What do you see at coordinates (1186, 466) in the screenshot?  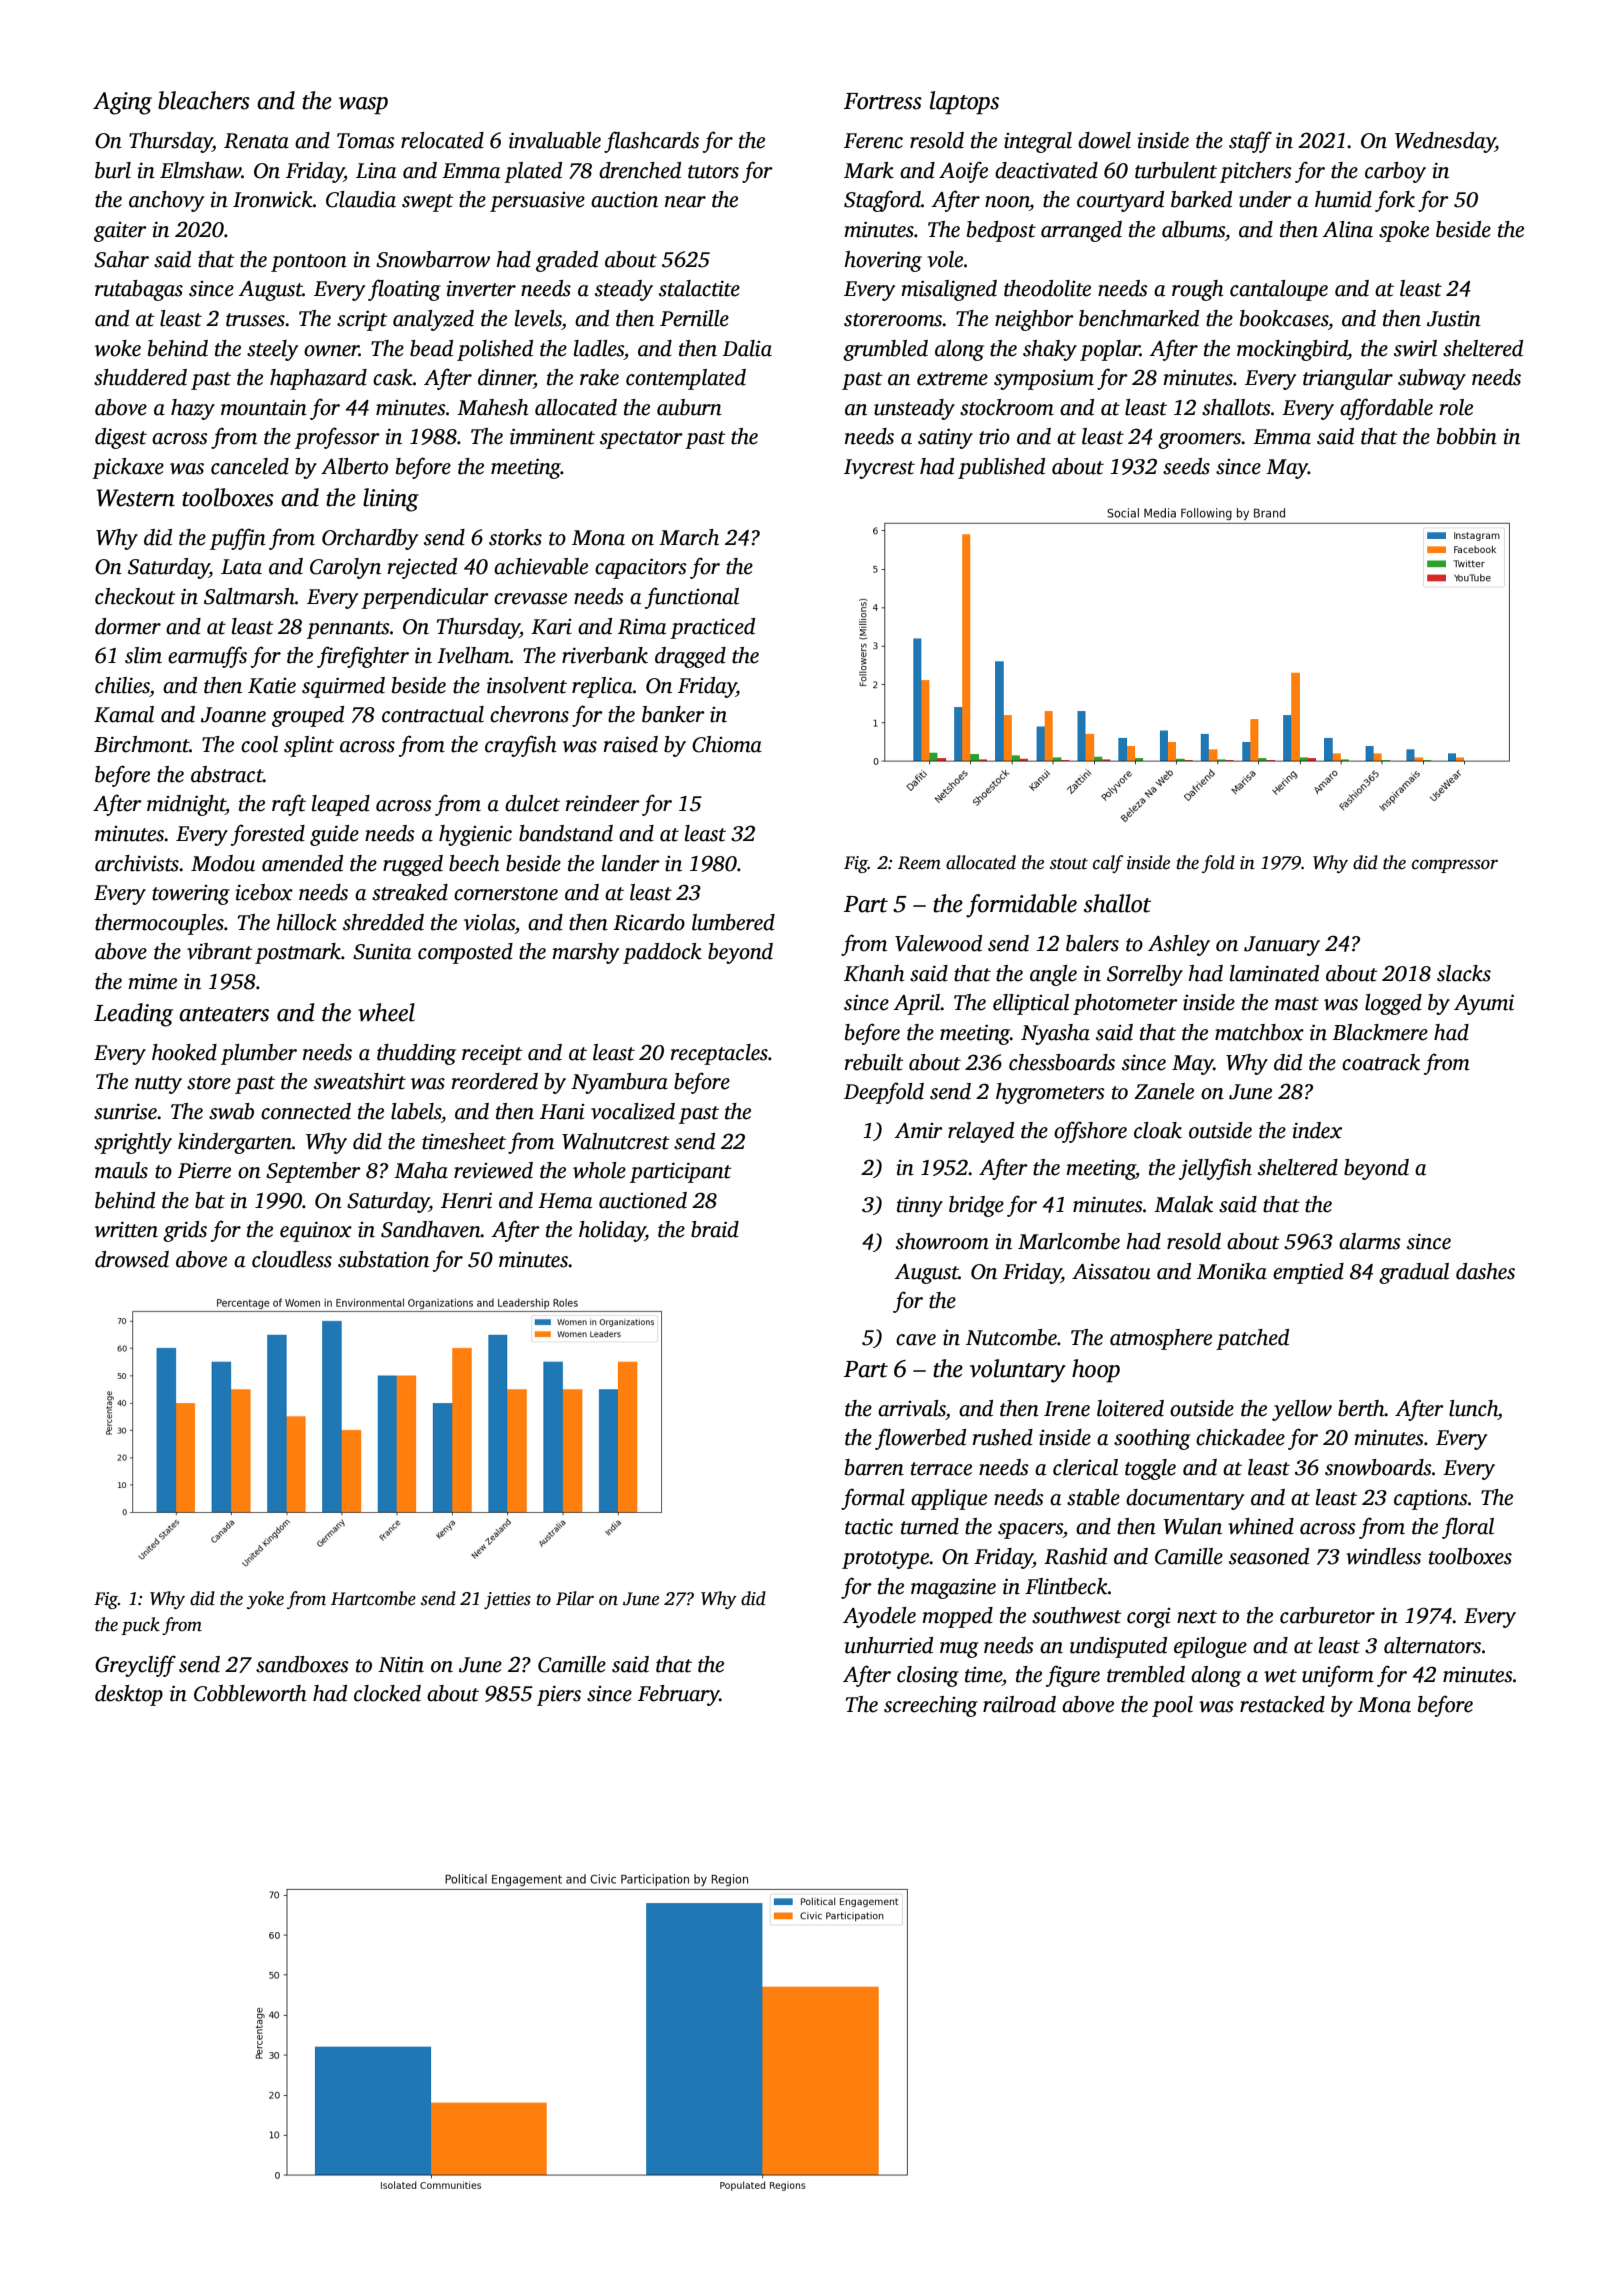 I see `seeds` at bounding box center [1186, 466].
